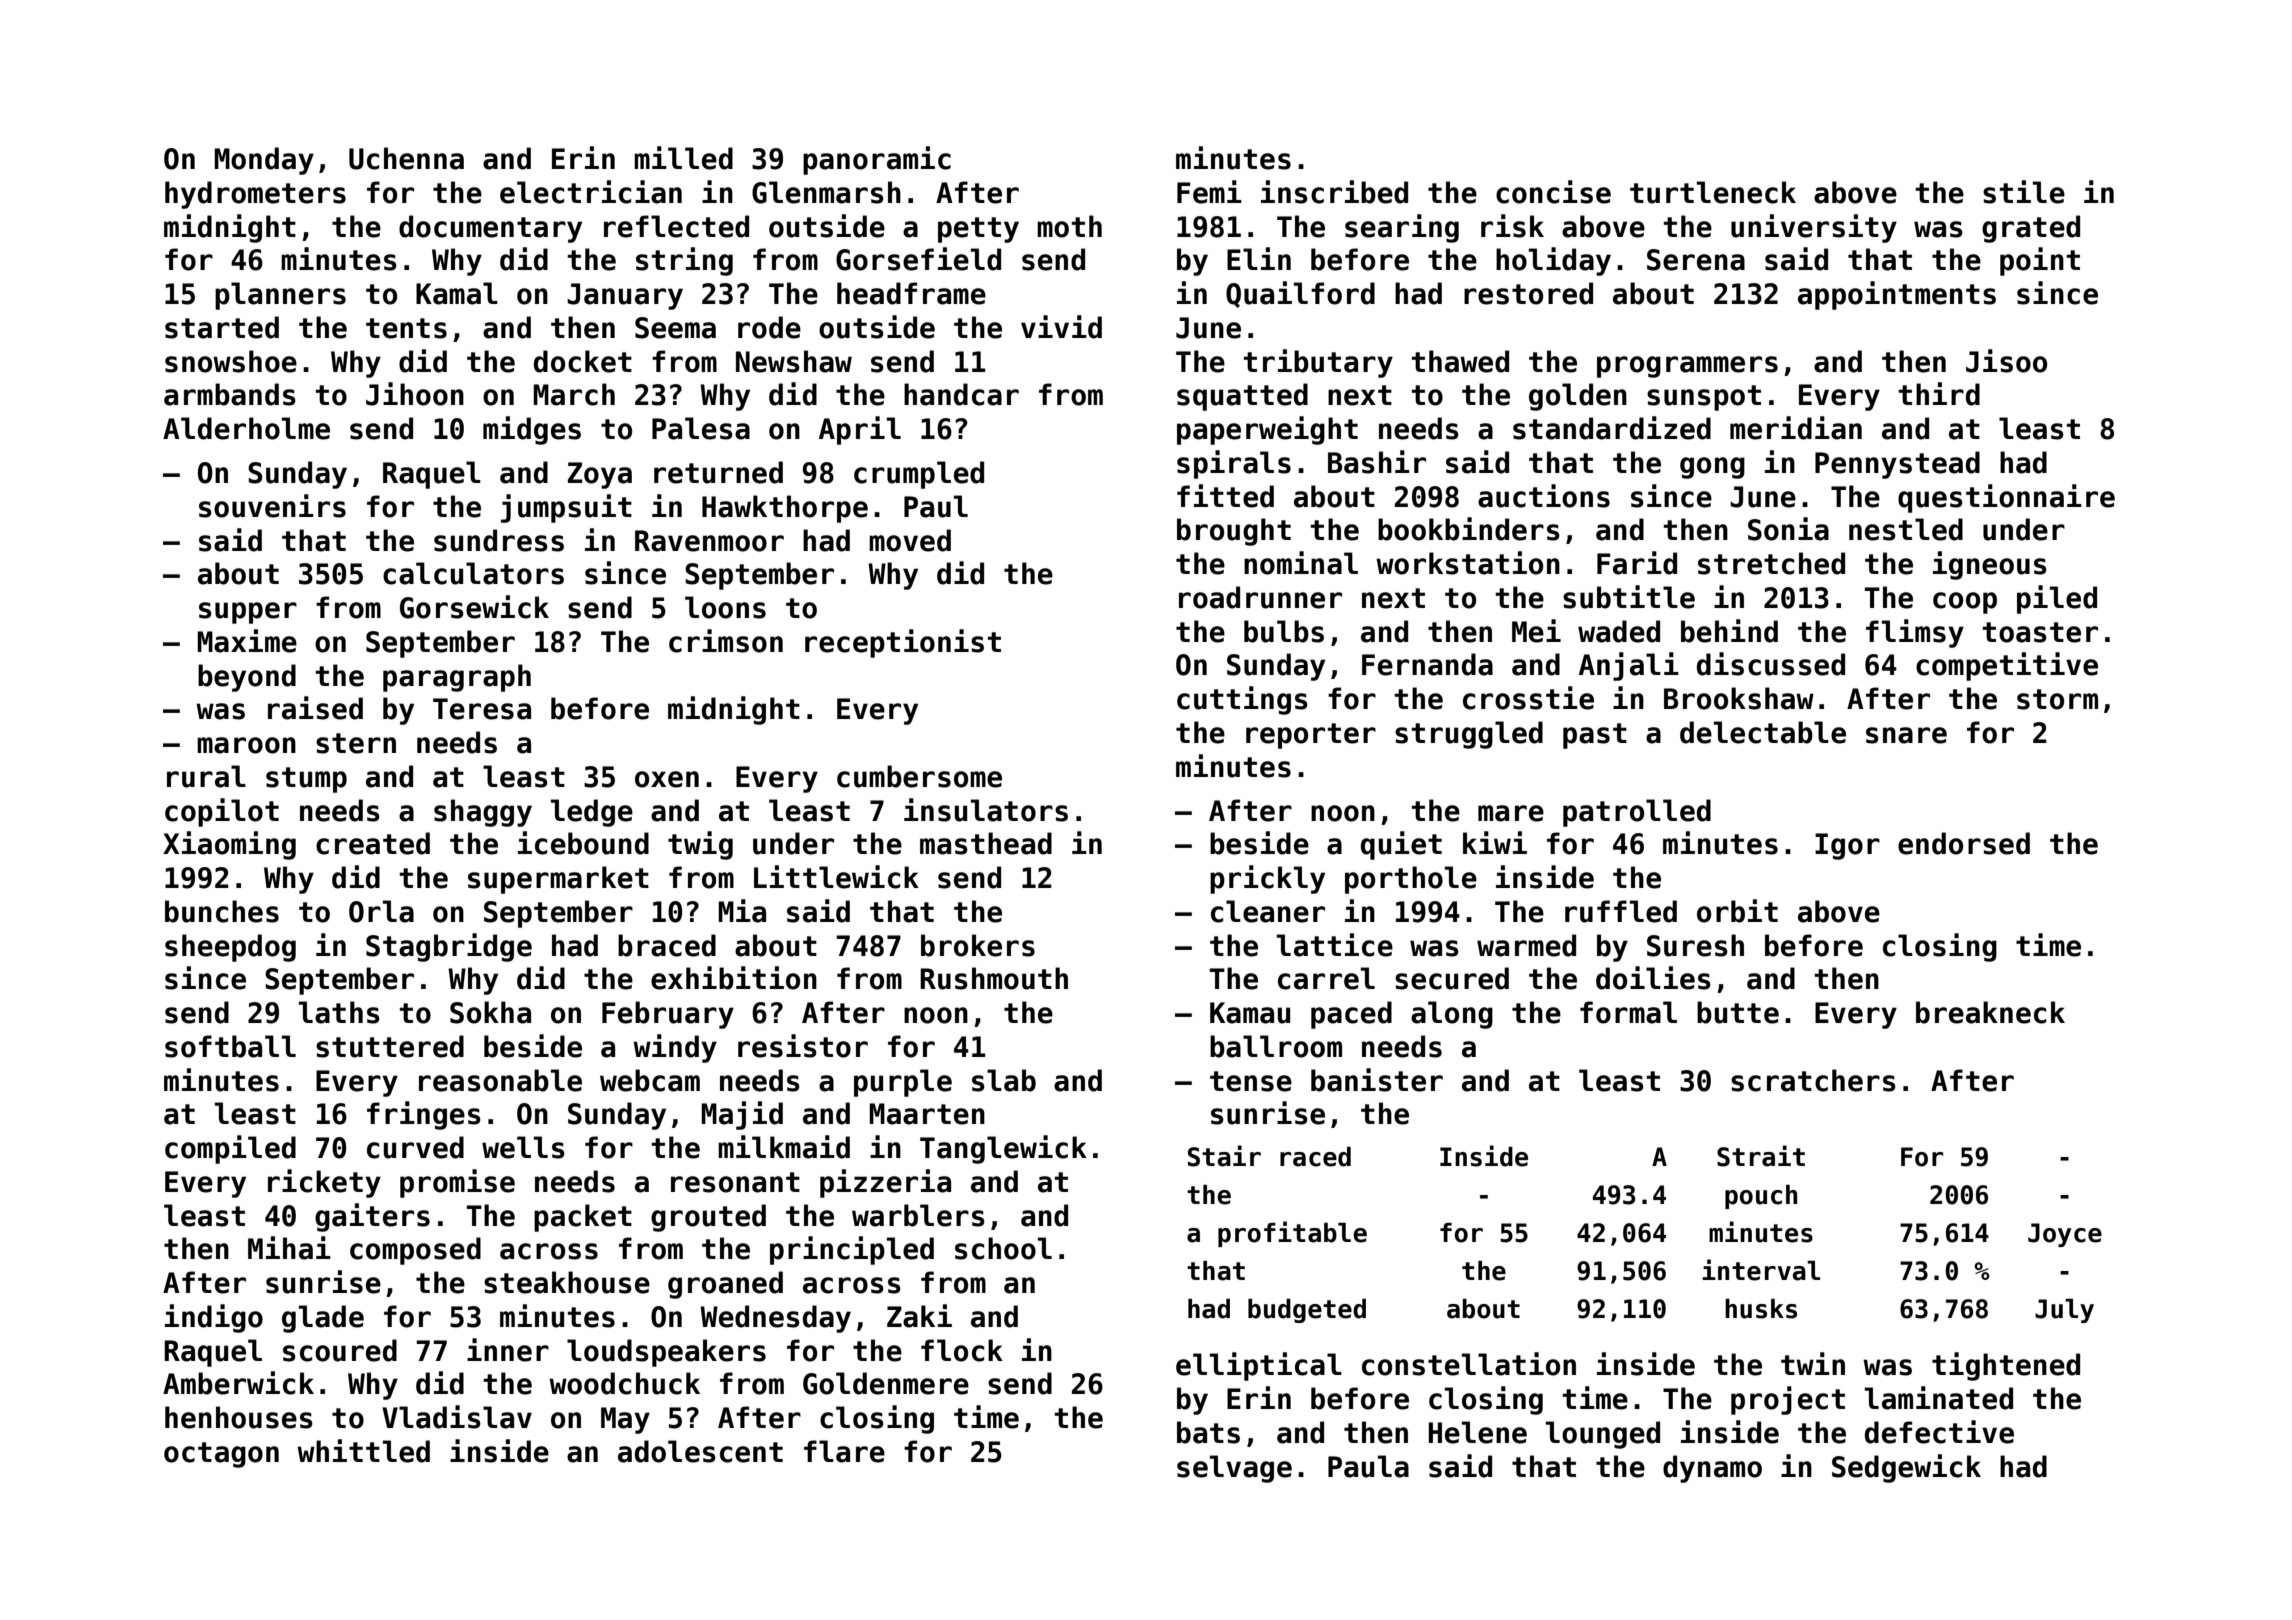 The height and width of the screenshot is (1620, 2292). I want to click on paperweight, so click(1267, 430).
